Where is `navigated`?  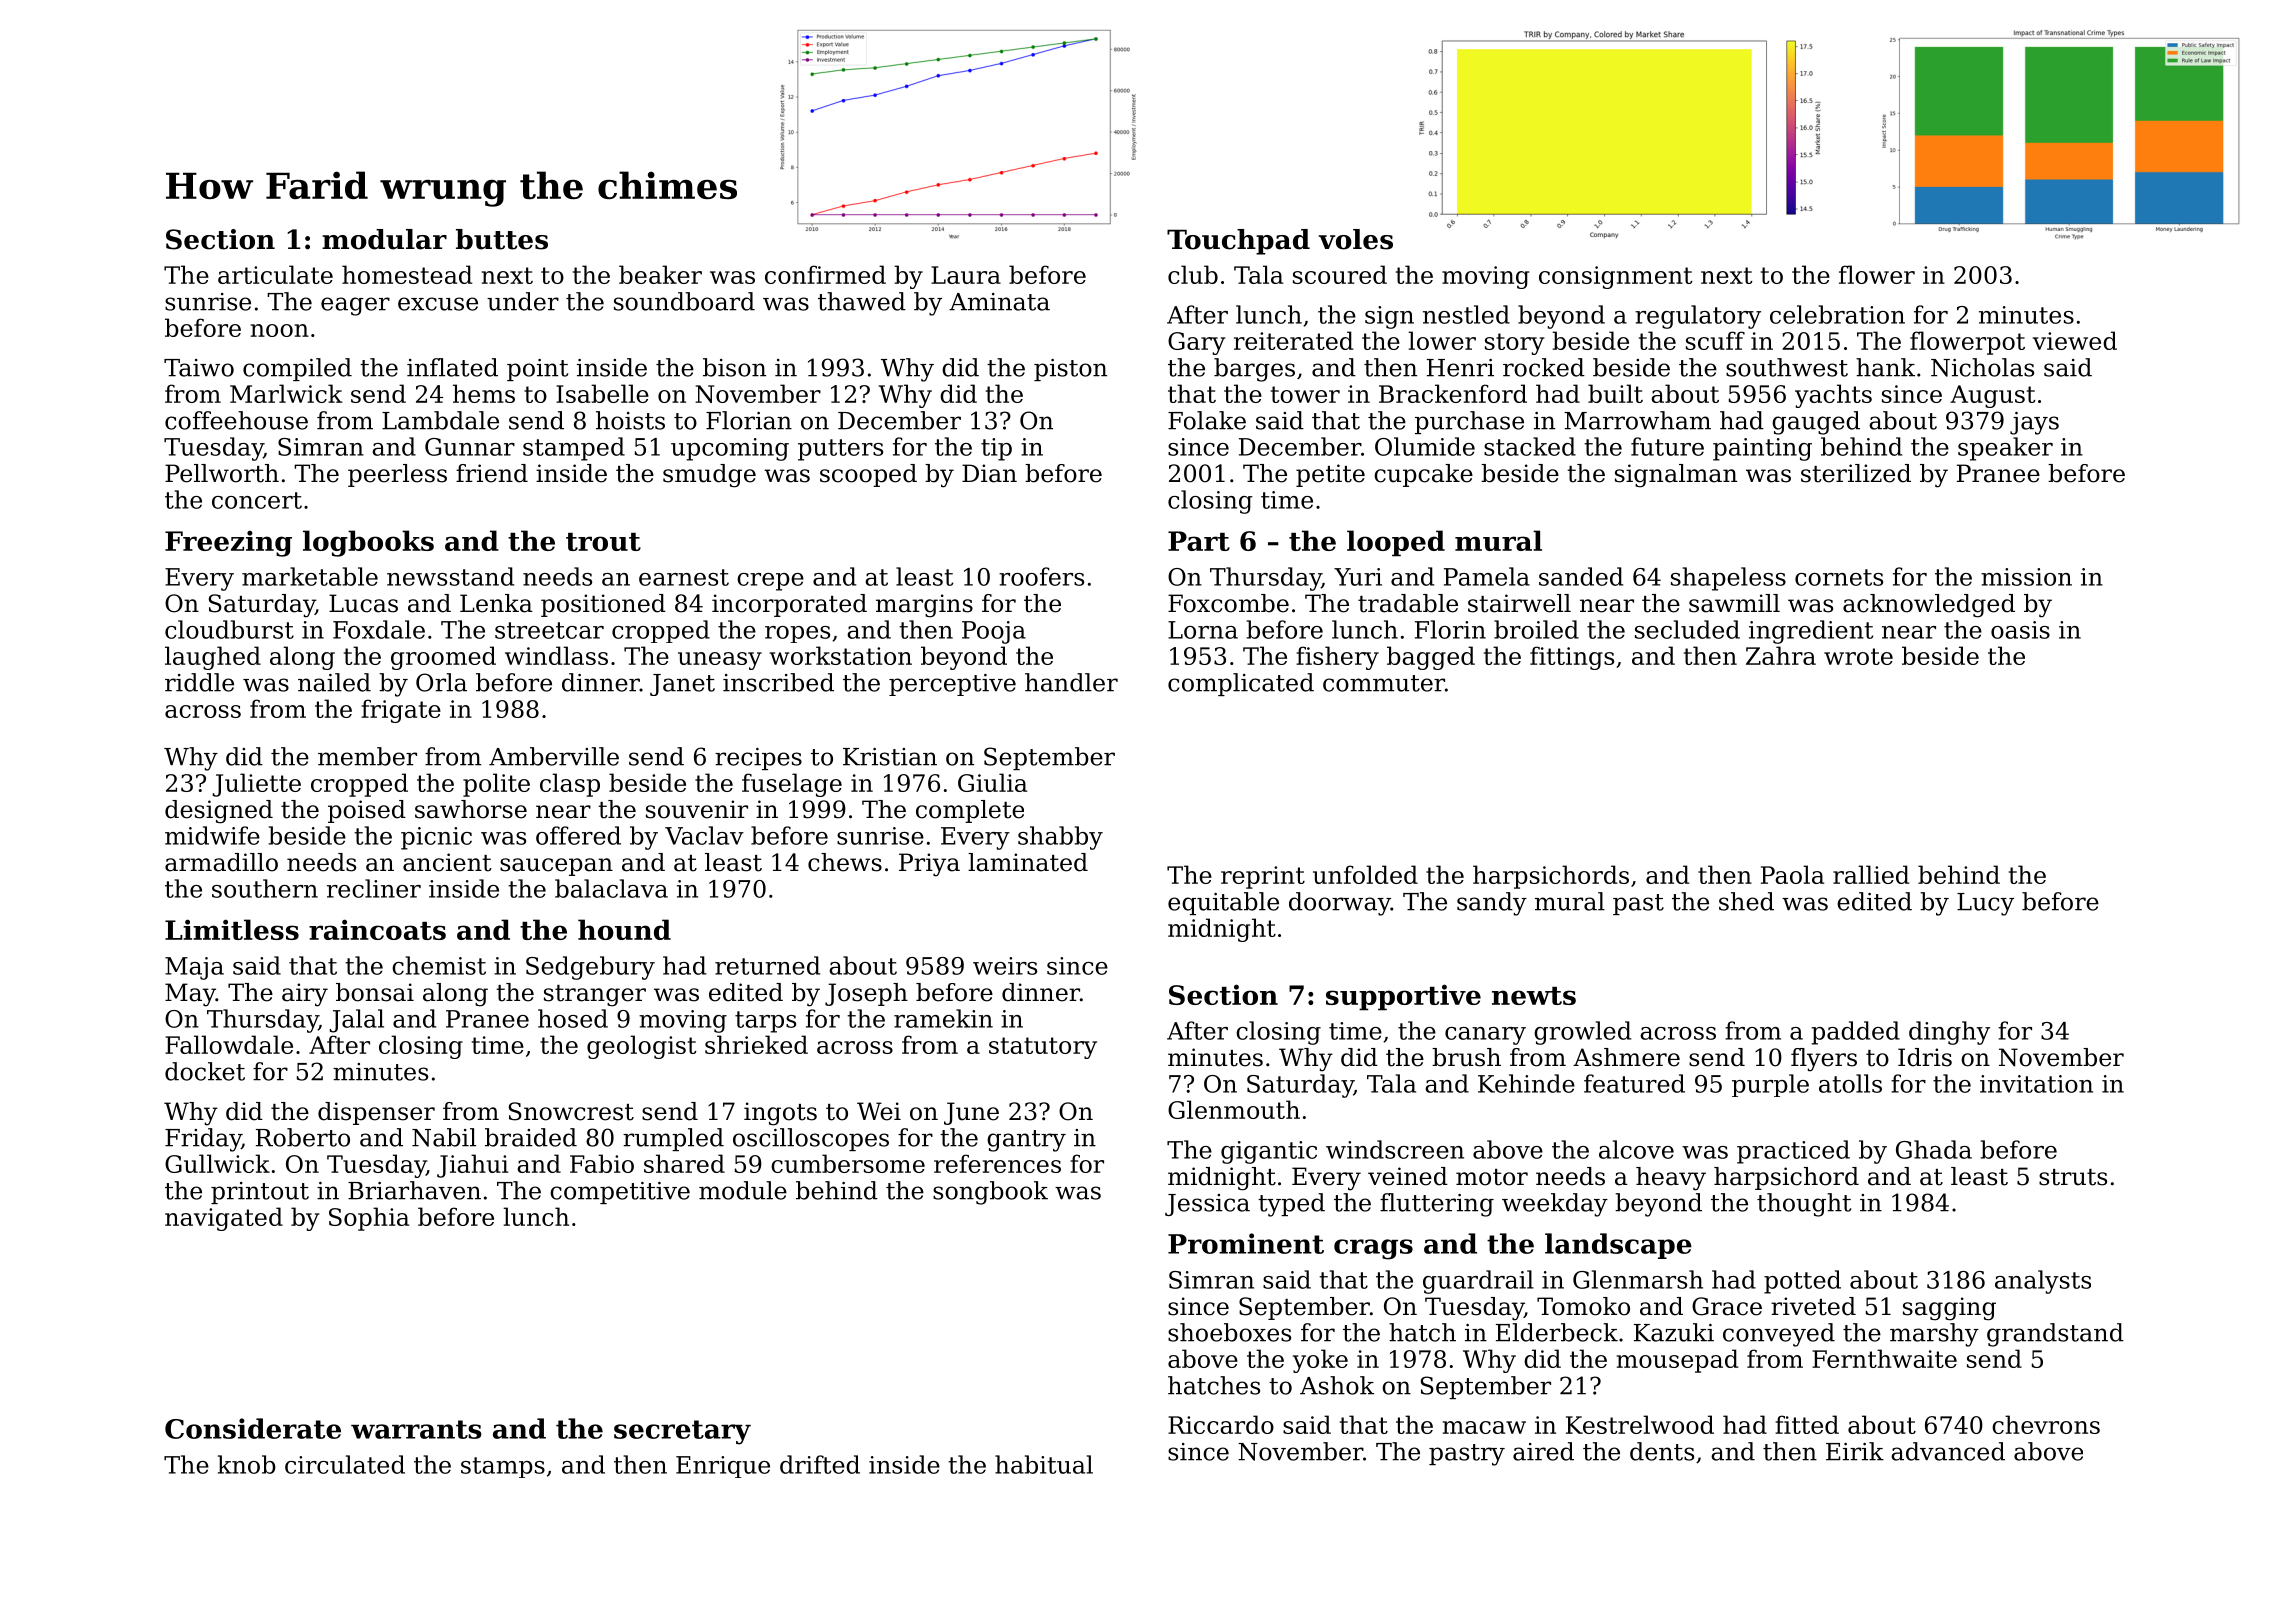 navigated is located at coordinates (224, 1219).
